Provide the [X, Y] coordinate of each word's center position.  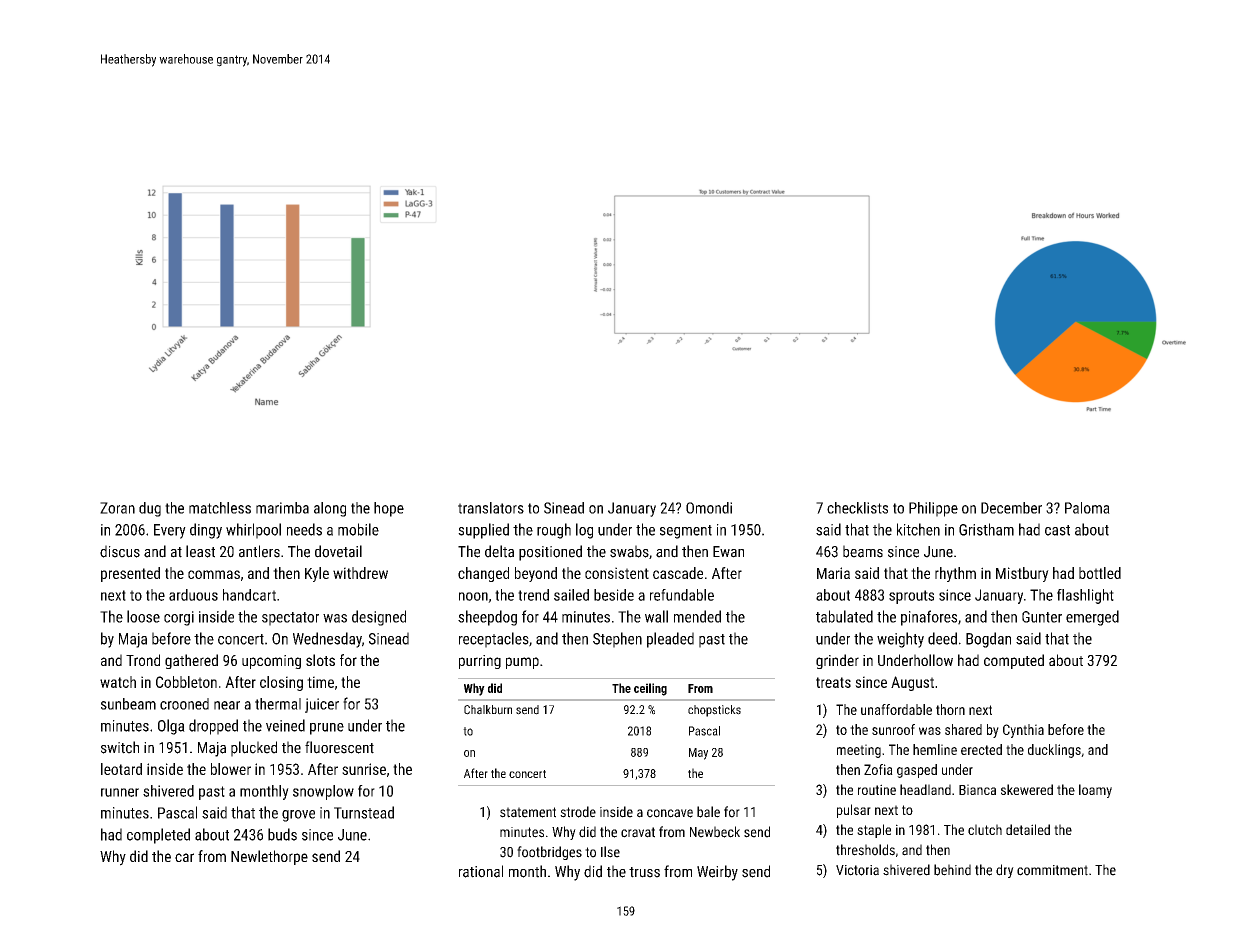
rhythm [955, 574]
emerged [1092, 618]
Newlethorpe [269, 857]
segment [686, 532]
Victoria [857, 870]
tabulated [844, 616]
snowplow [323, 792]
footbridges [549, 853]
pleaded [670, 640]
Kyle [317, 574]
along [330, 509]
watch [118, 682]
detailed [1028, 829]
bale [708, 812]
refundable [682, 595]
